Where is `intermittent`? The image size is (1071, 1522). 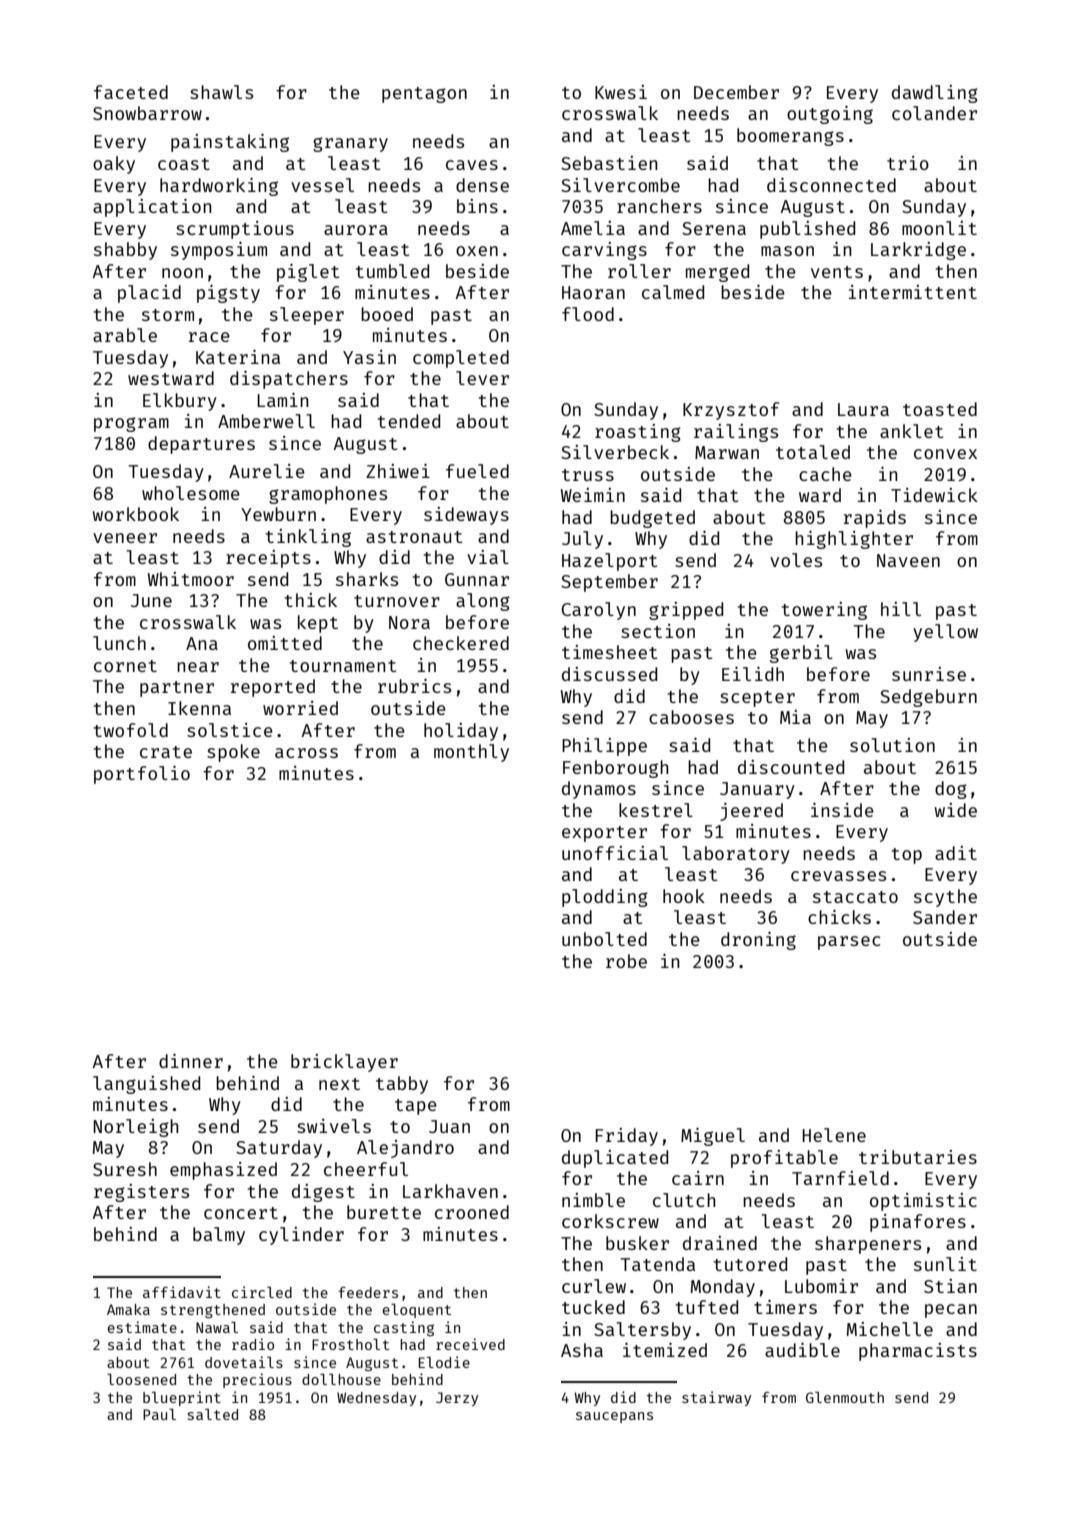 intermittent is located at coordinates (913, 292).
